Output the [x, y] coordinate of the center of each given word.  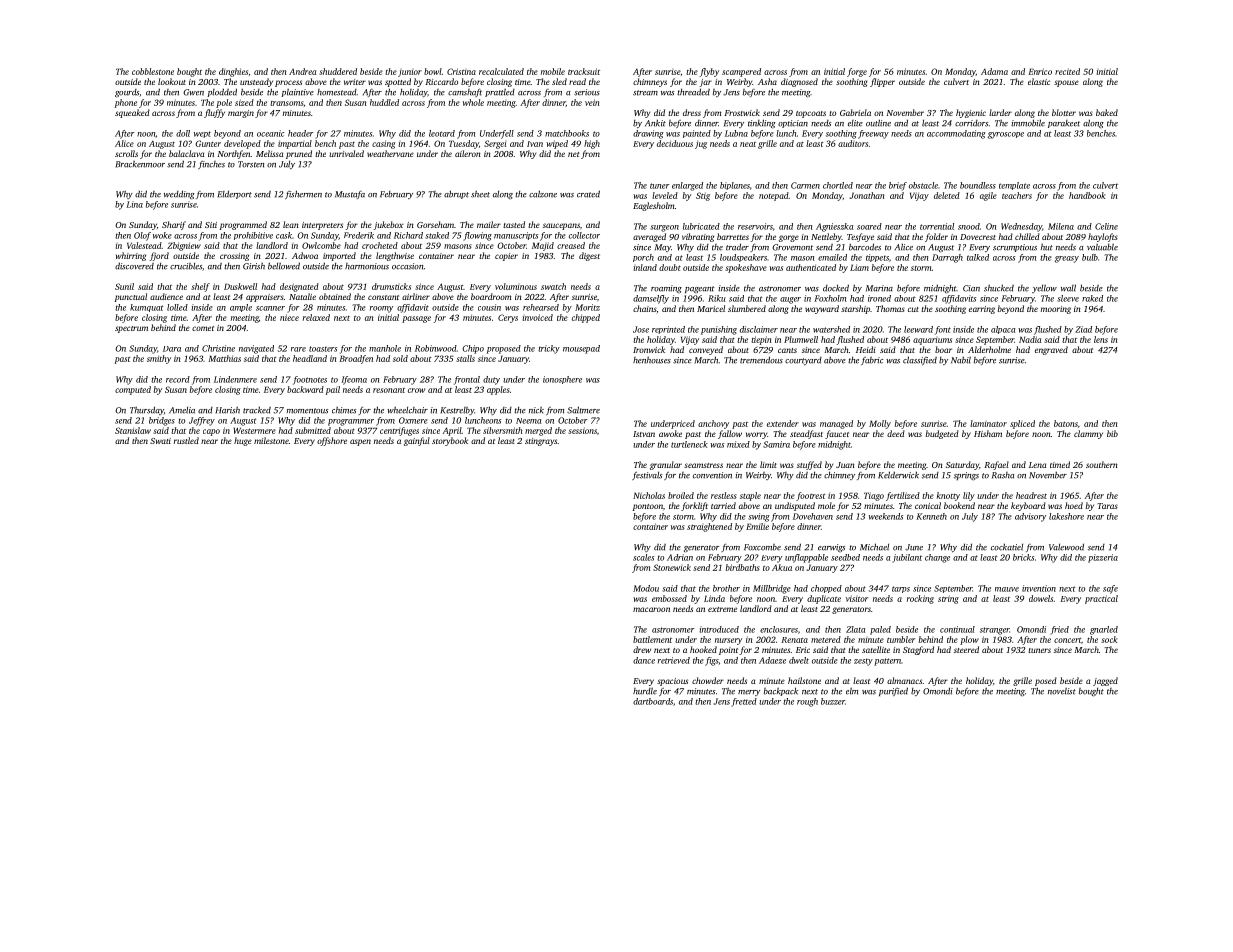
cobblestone [153, 71]
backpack [780, 692]
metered [826, 639]
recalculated [501, 71]
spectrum [131, 329]
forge [857, 72]
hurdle [645, 691]
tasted [514, 224]
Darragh [947, 258]
